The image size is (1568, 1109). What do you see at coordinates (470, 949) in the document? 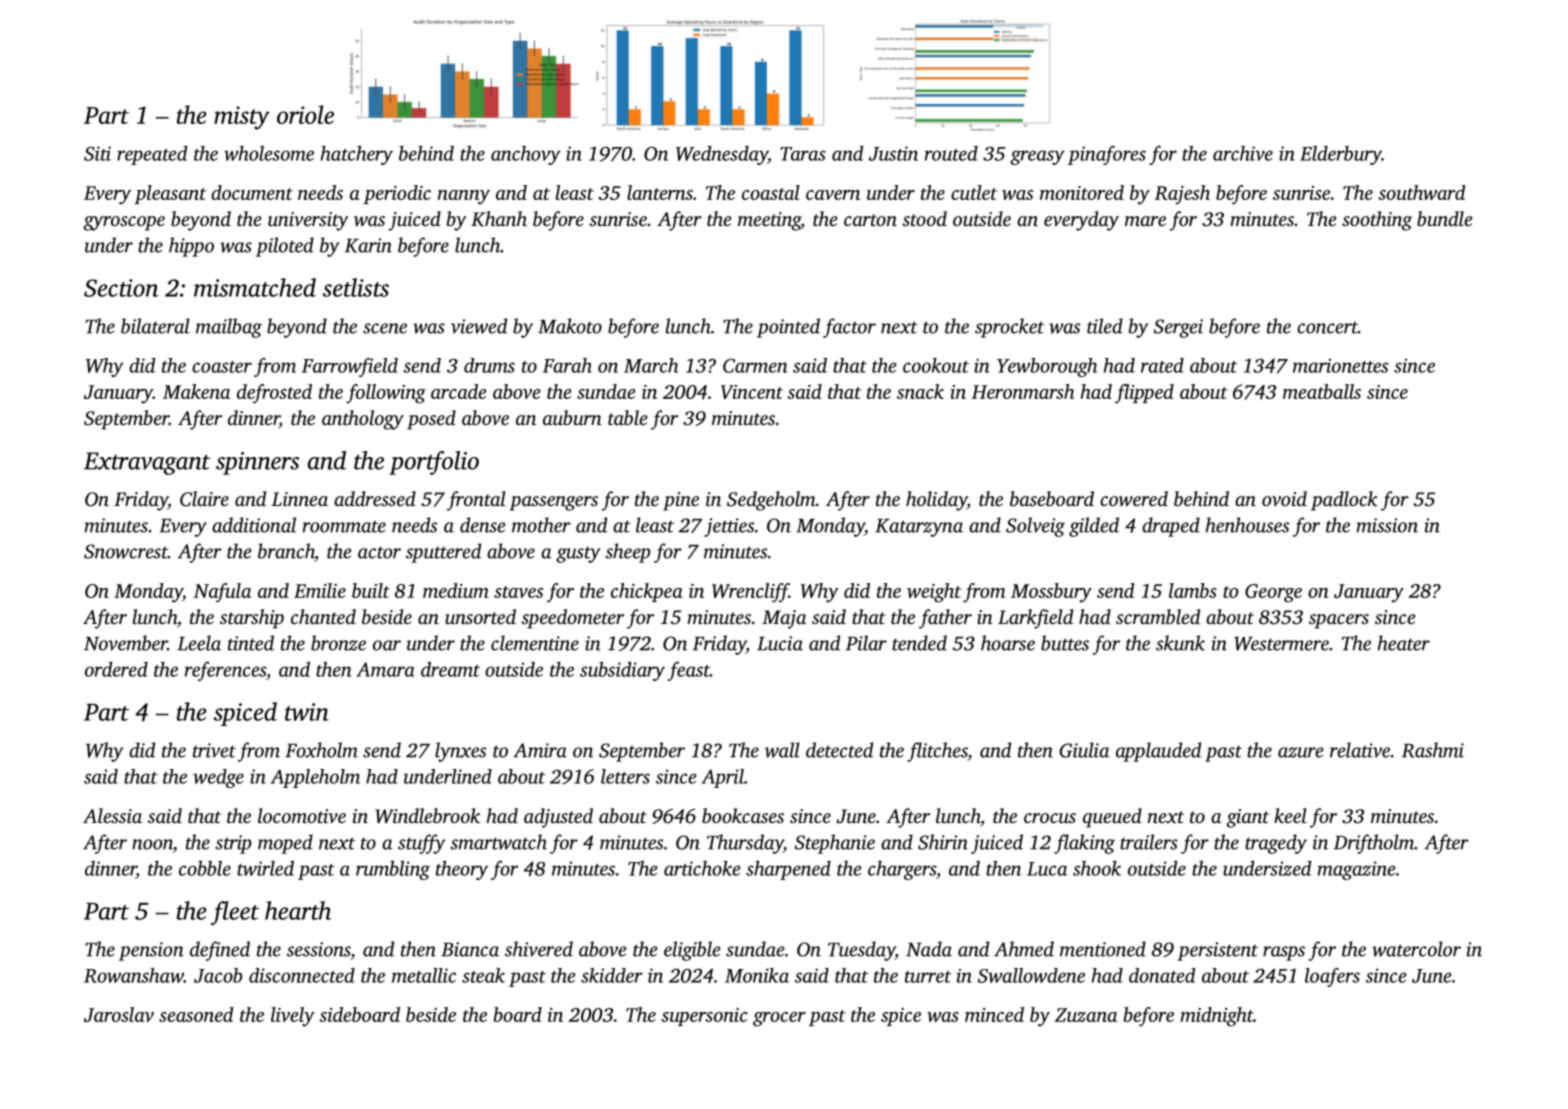
I see `Bianca` at bounding box center [470, 949].
